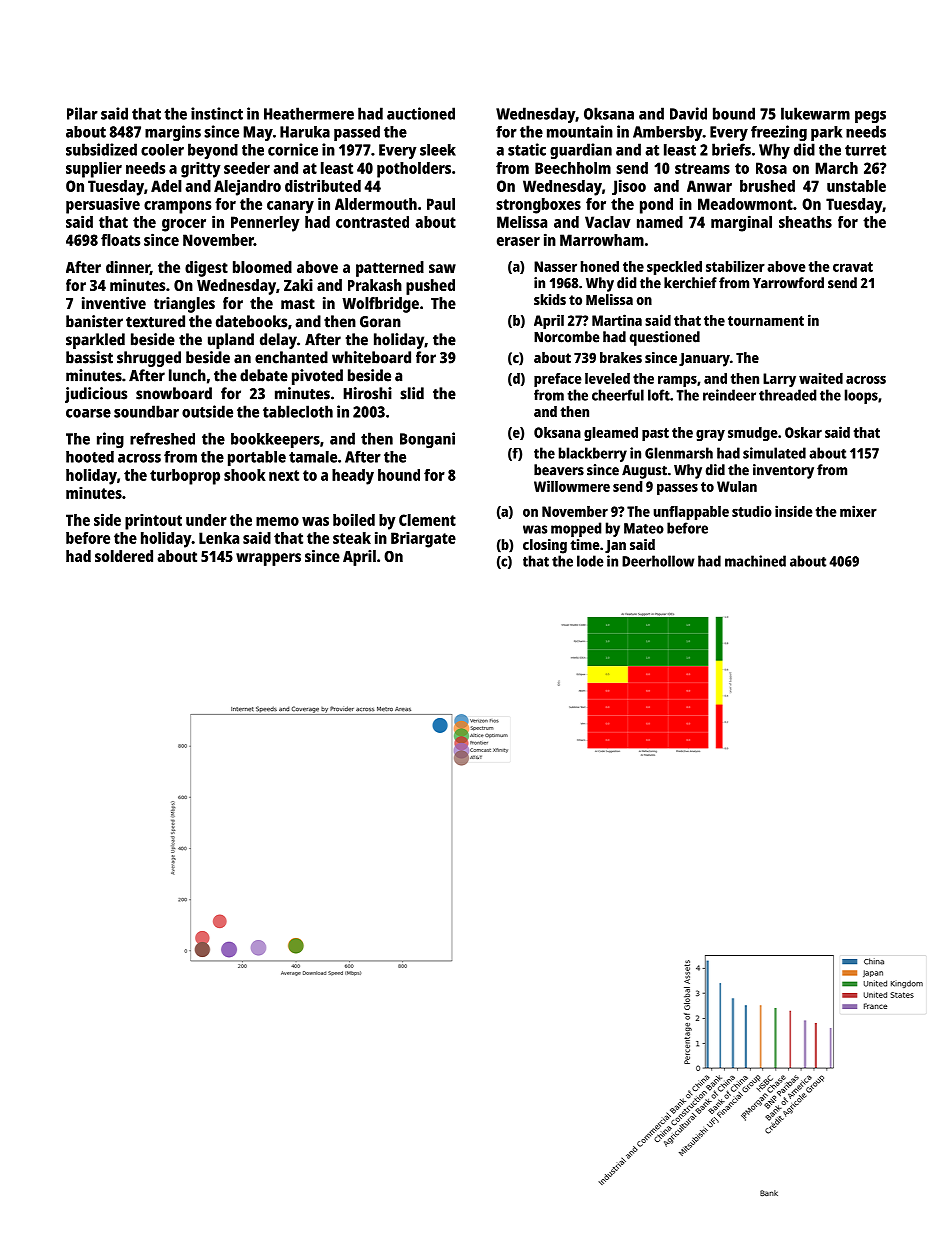 Image resolution: width=952 pixels, height=1233 pixels. Describe the element at coordinates (821, 378) in the screenshot. I see `waited` at that location.
